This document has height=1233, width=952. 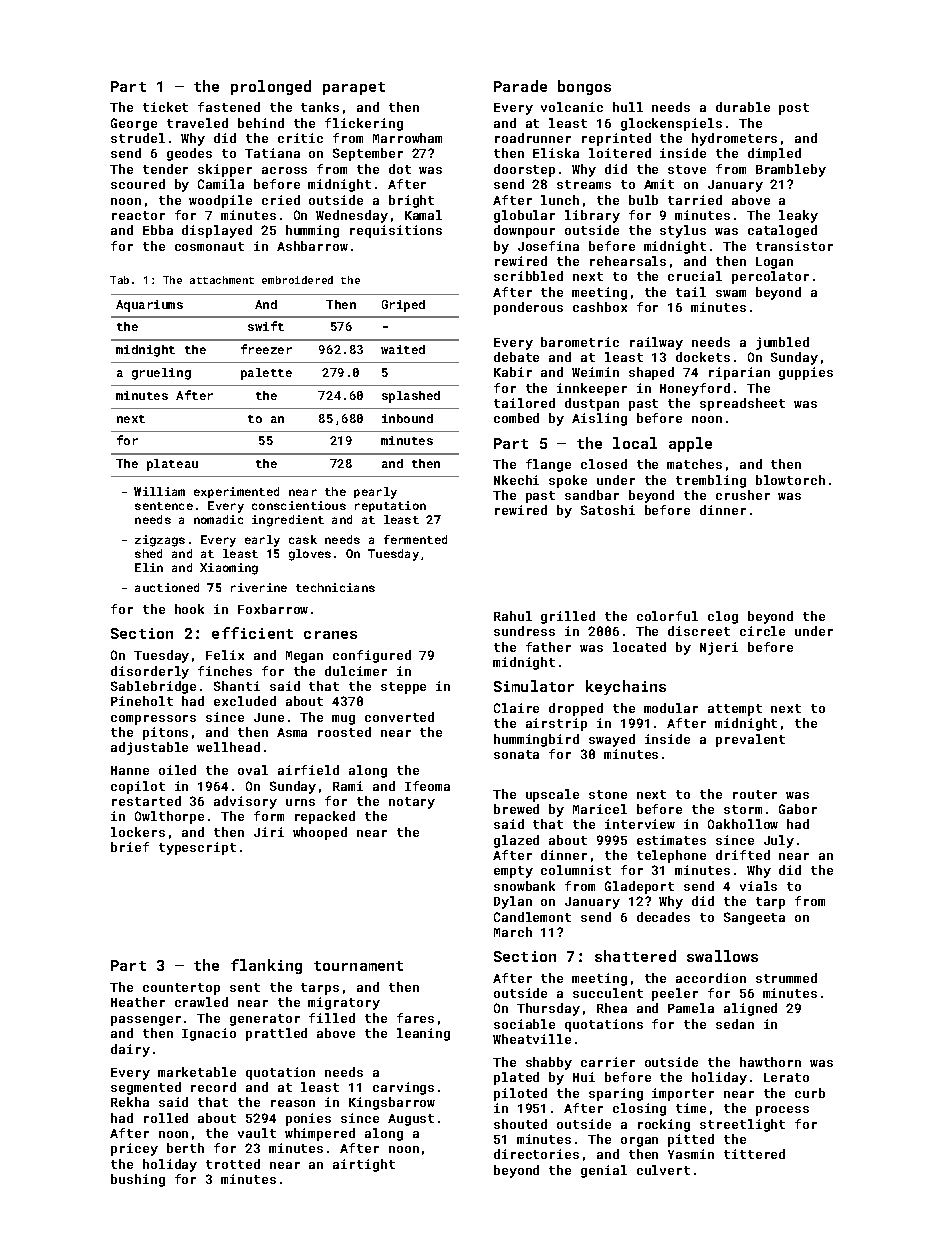 What do you see at coordinates (513, 616) in the document?
I see `Rahul` at bounding box center [513, 616].
